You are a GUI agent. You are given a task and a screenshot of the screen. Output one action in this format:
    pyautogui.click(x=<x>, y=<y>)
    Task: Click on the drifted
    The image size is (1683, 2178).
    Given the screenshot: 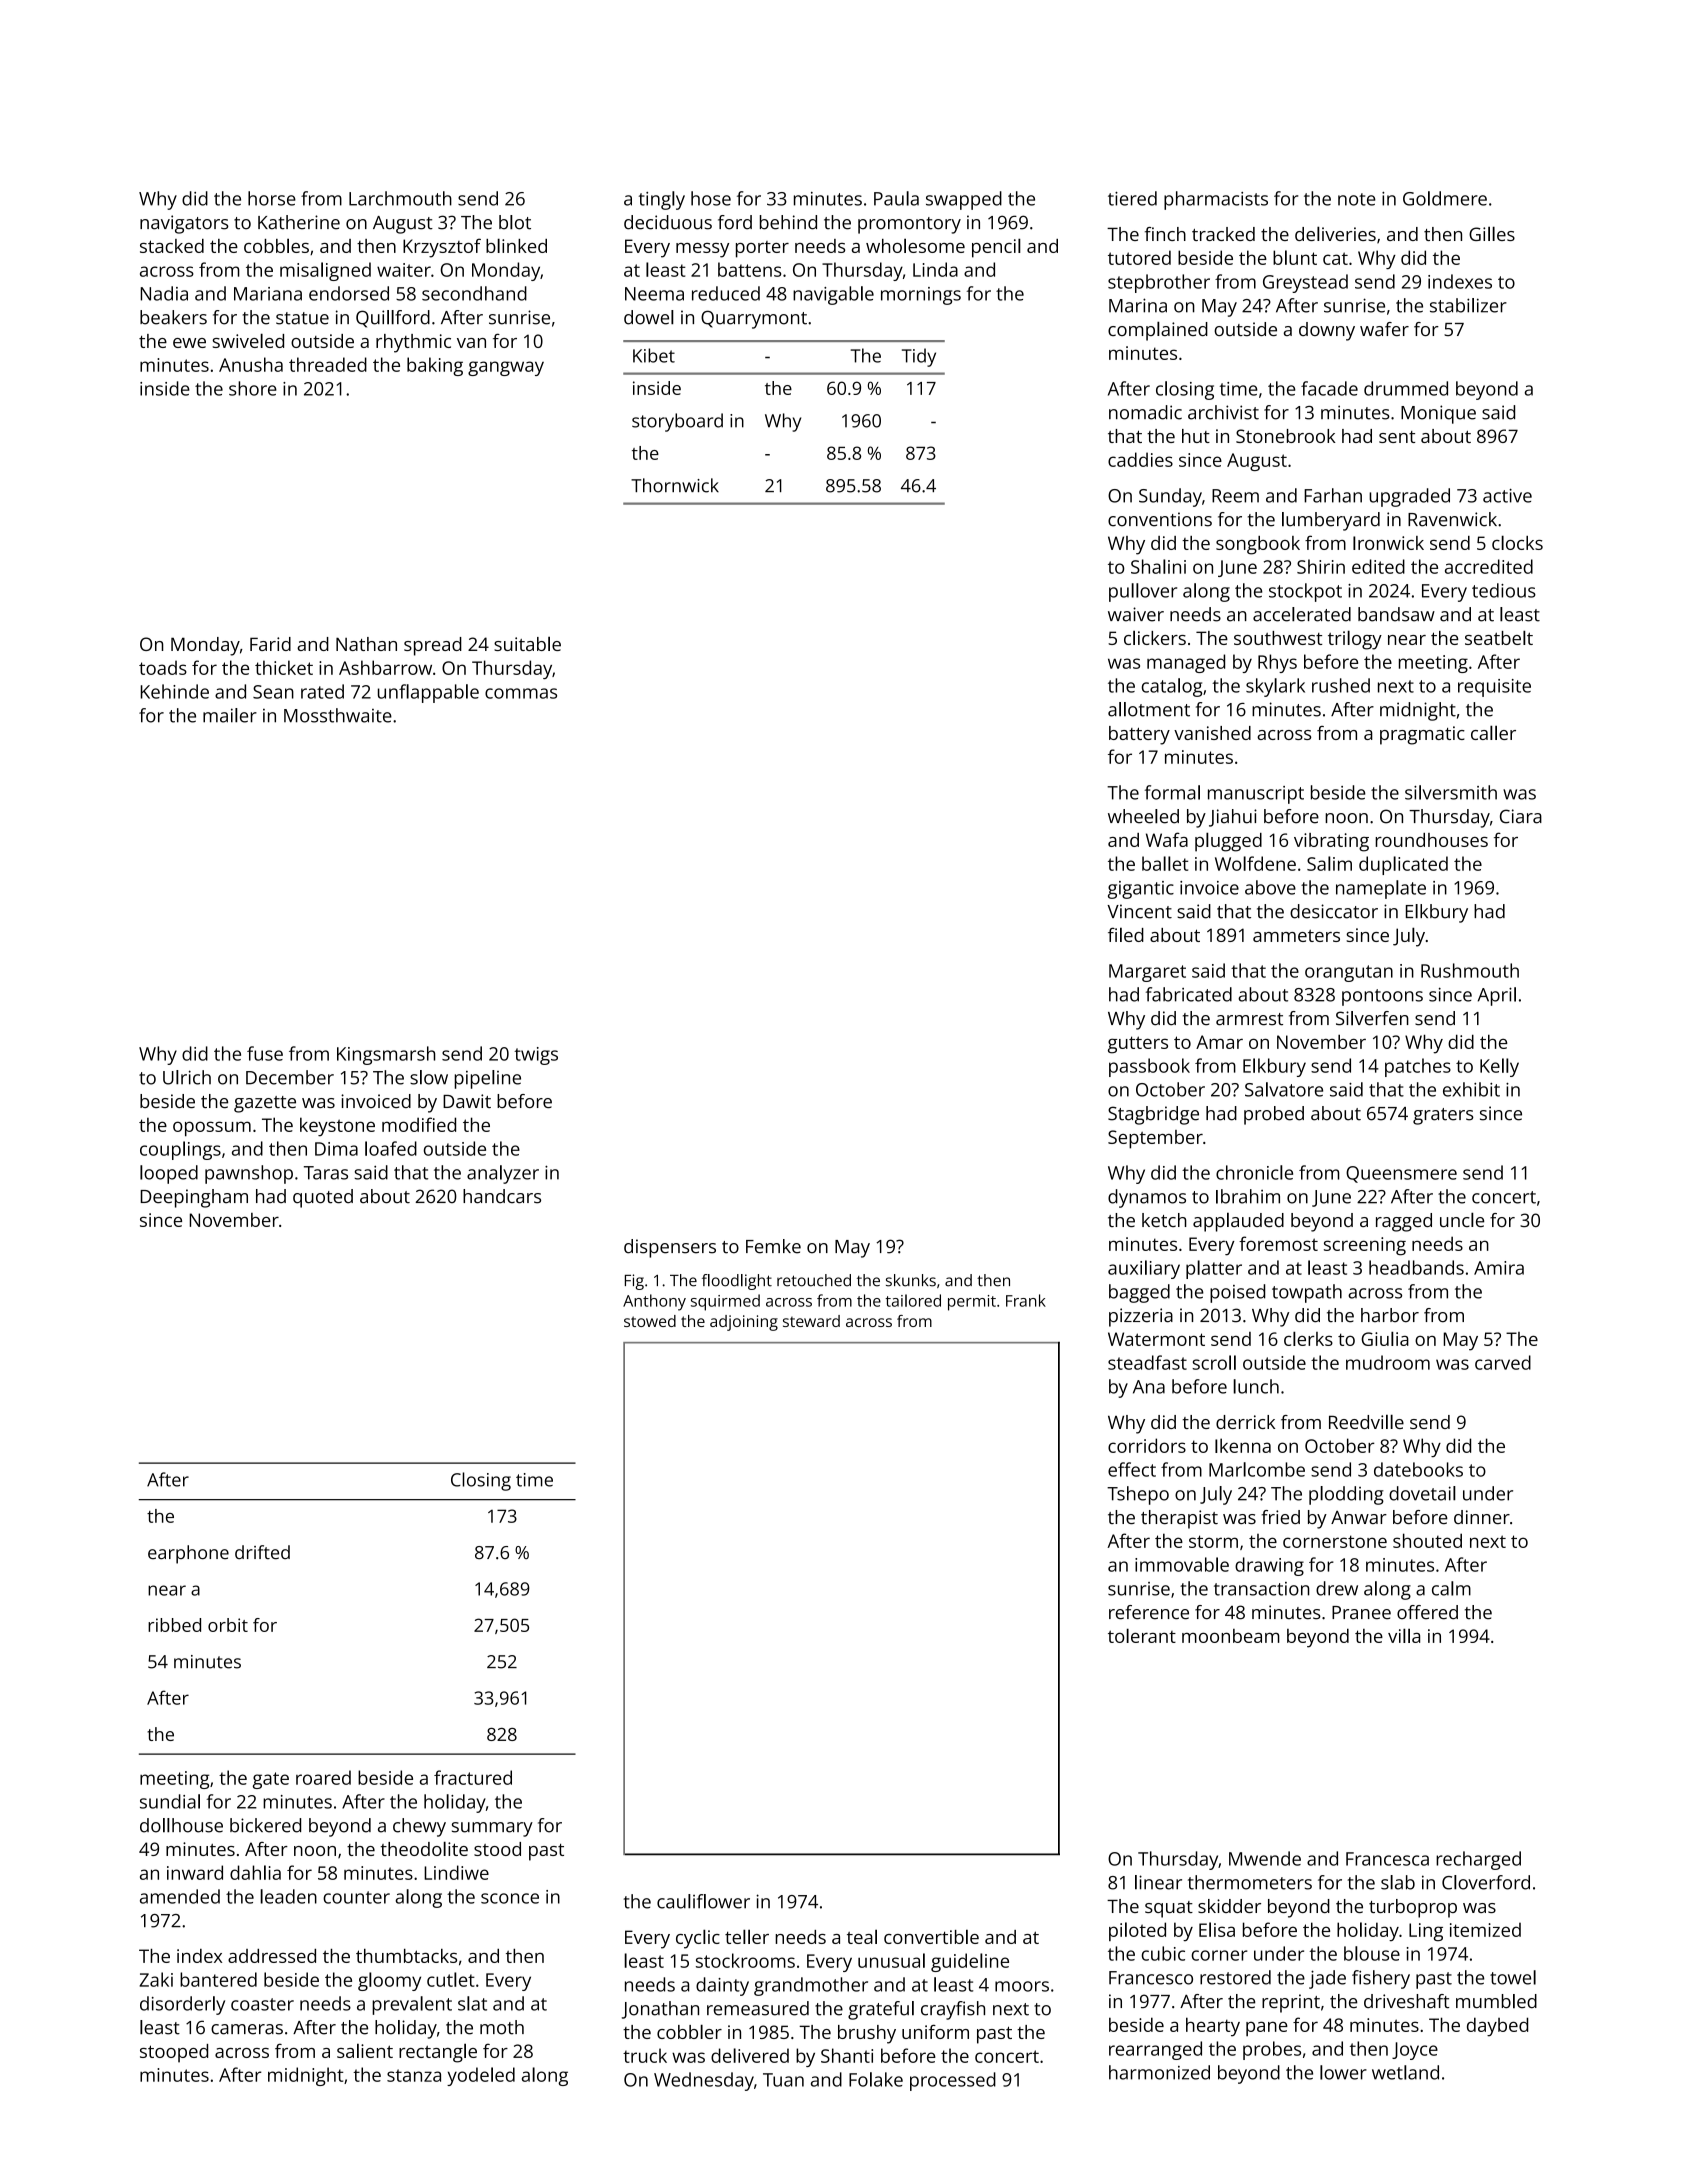 What is the action you would take?
    pyautogui.click(x=262, y=1552)
